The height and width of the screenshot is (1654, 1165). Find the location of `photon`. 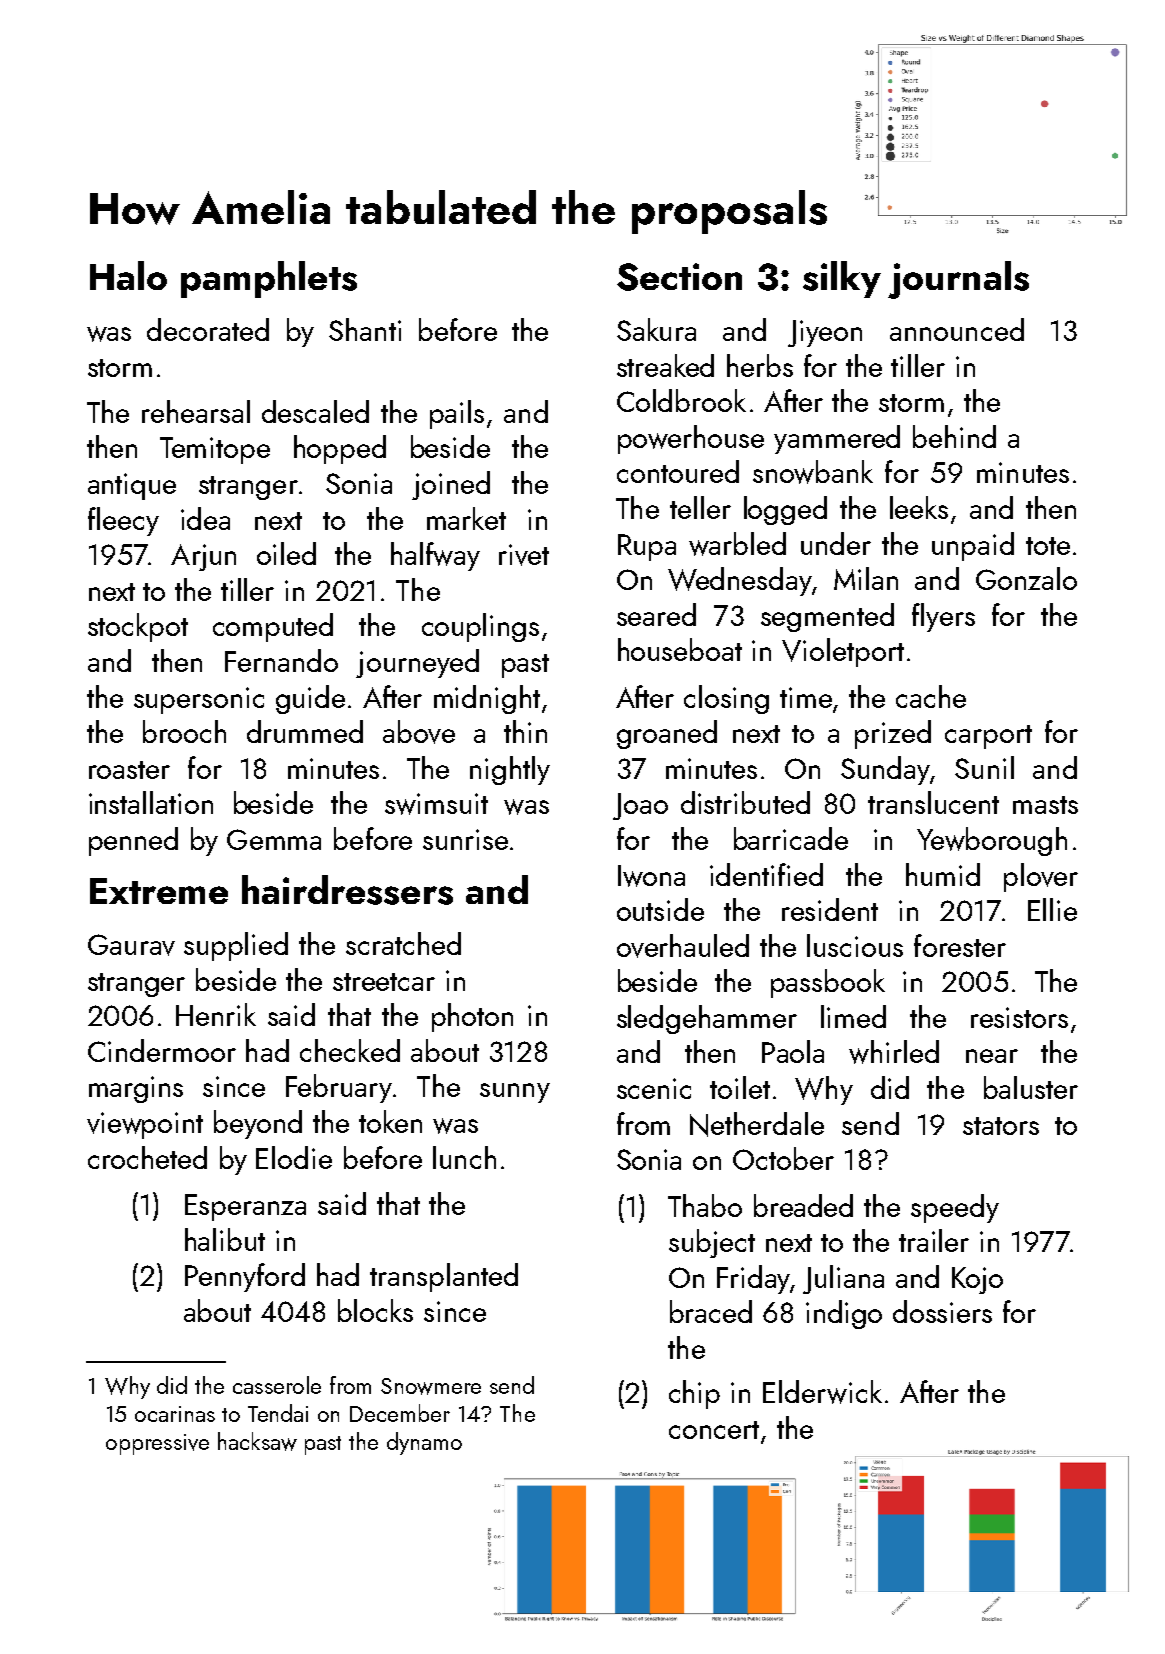

photon is located at coordinates (472, 1017).
